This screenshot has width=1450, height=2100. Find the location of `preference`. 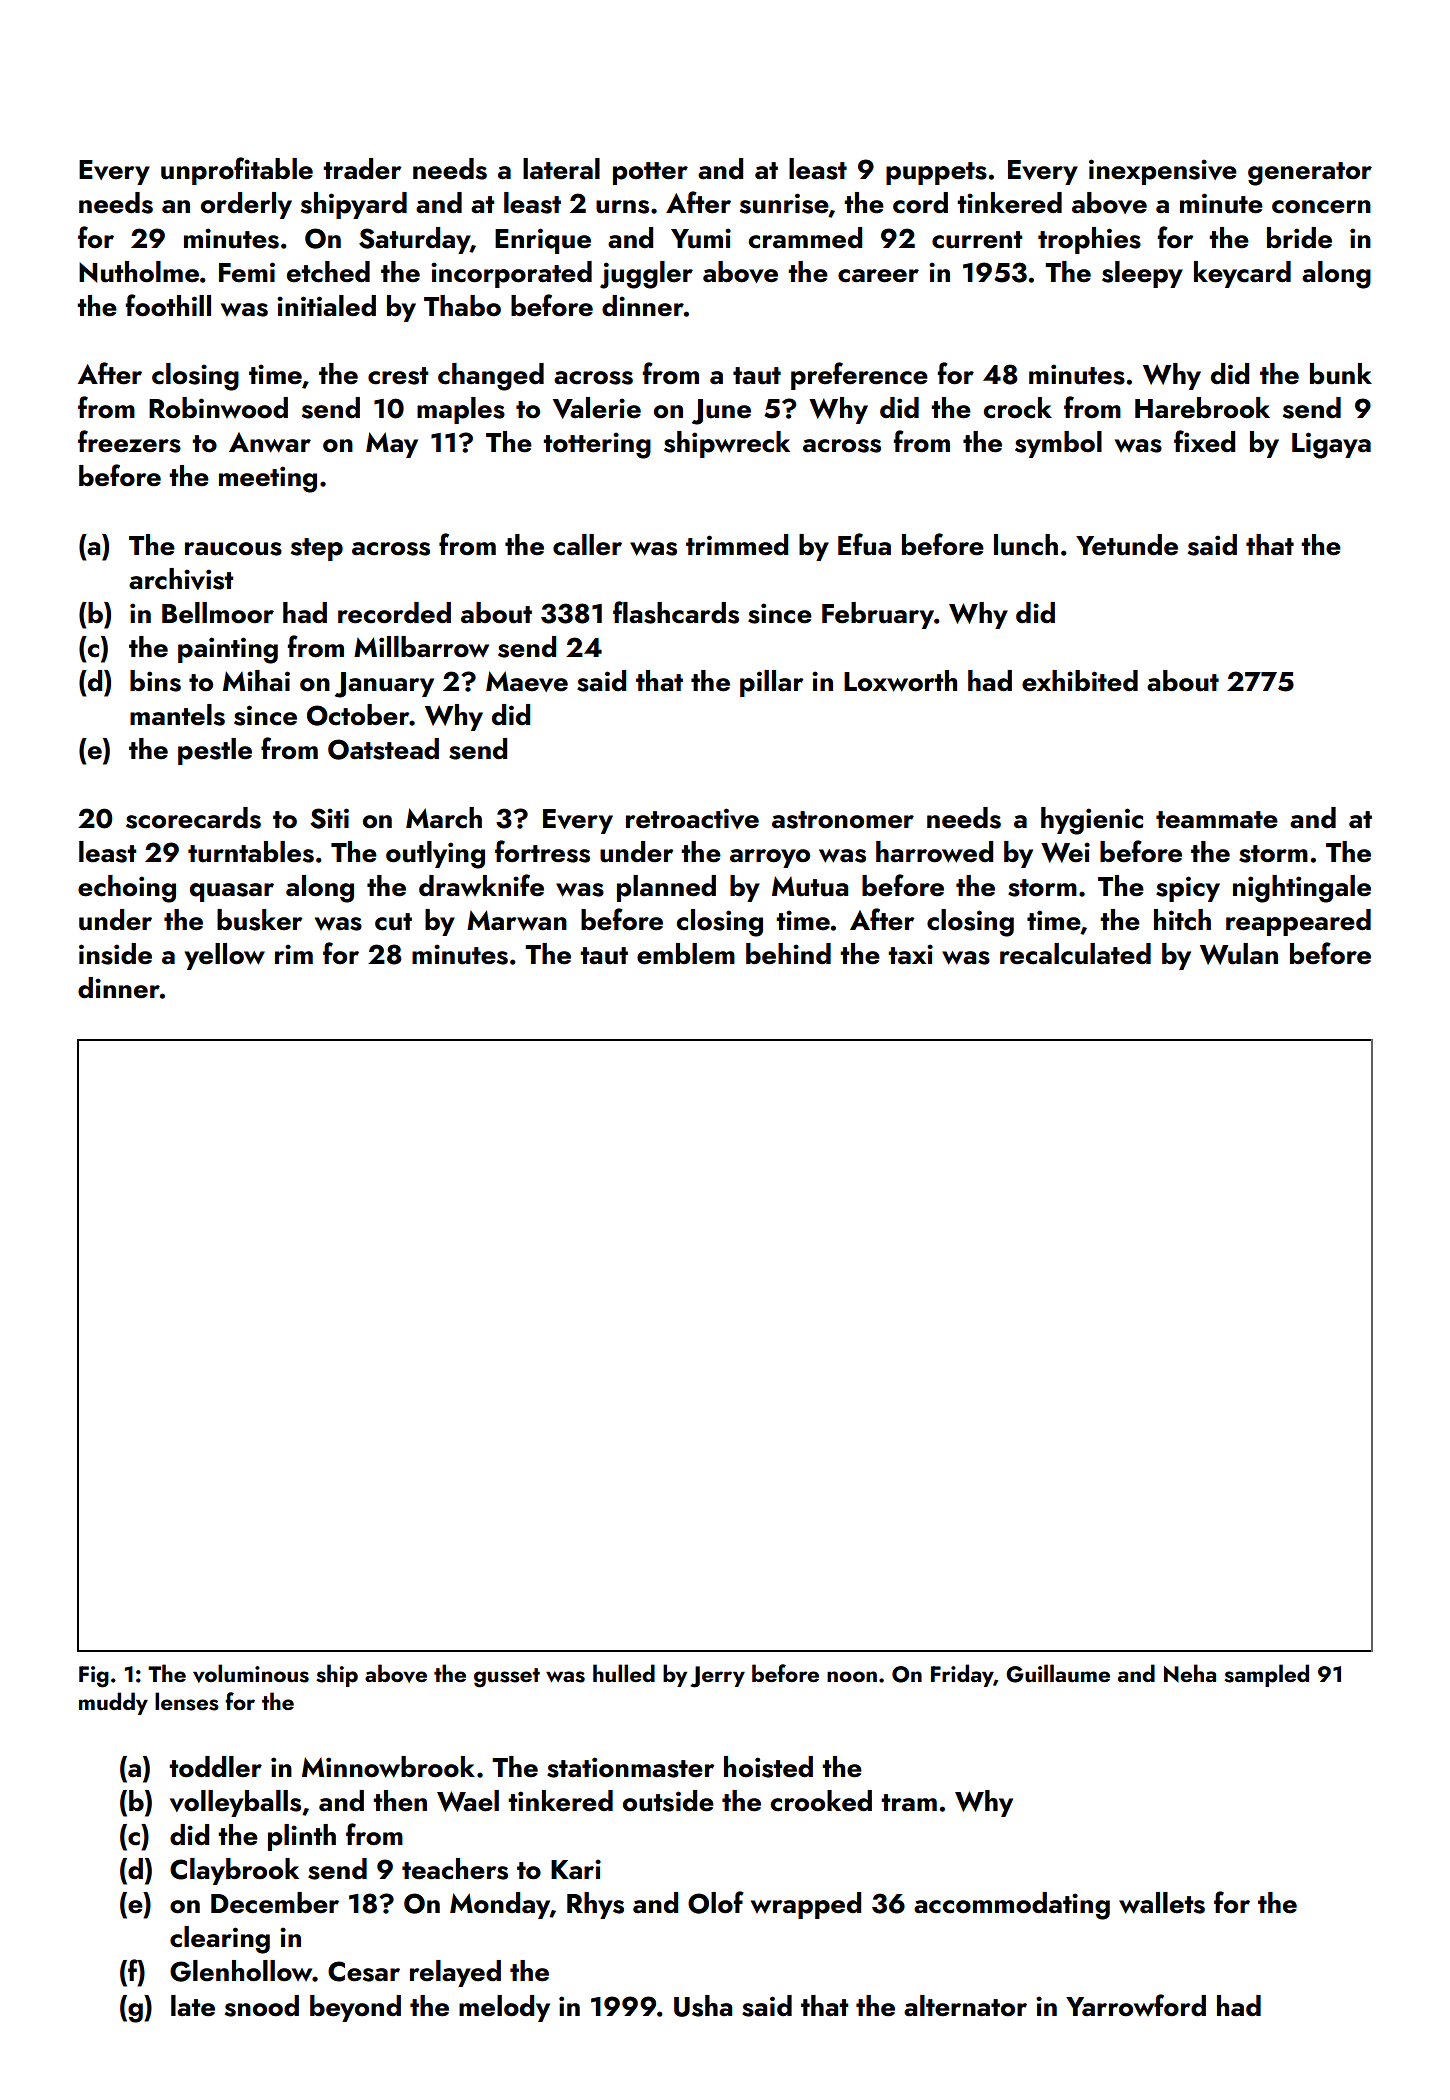

preference is located at coordinates (859, 376).
